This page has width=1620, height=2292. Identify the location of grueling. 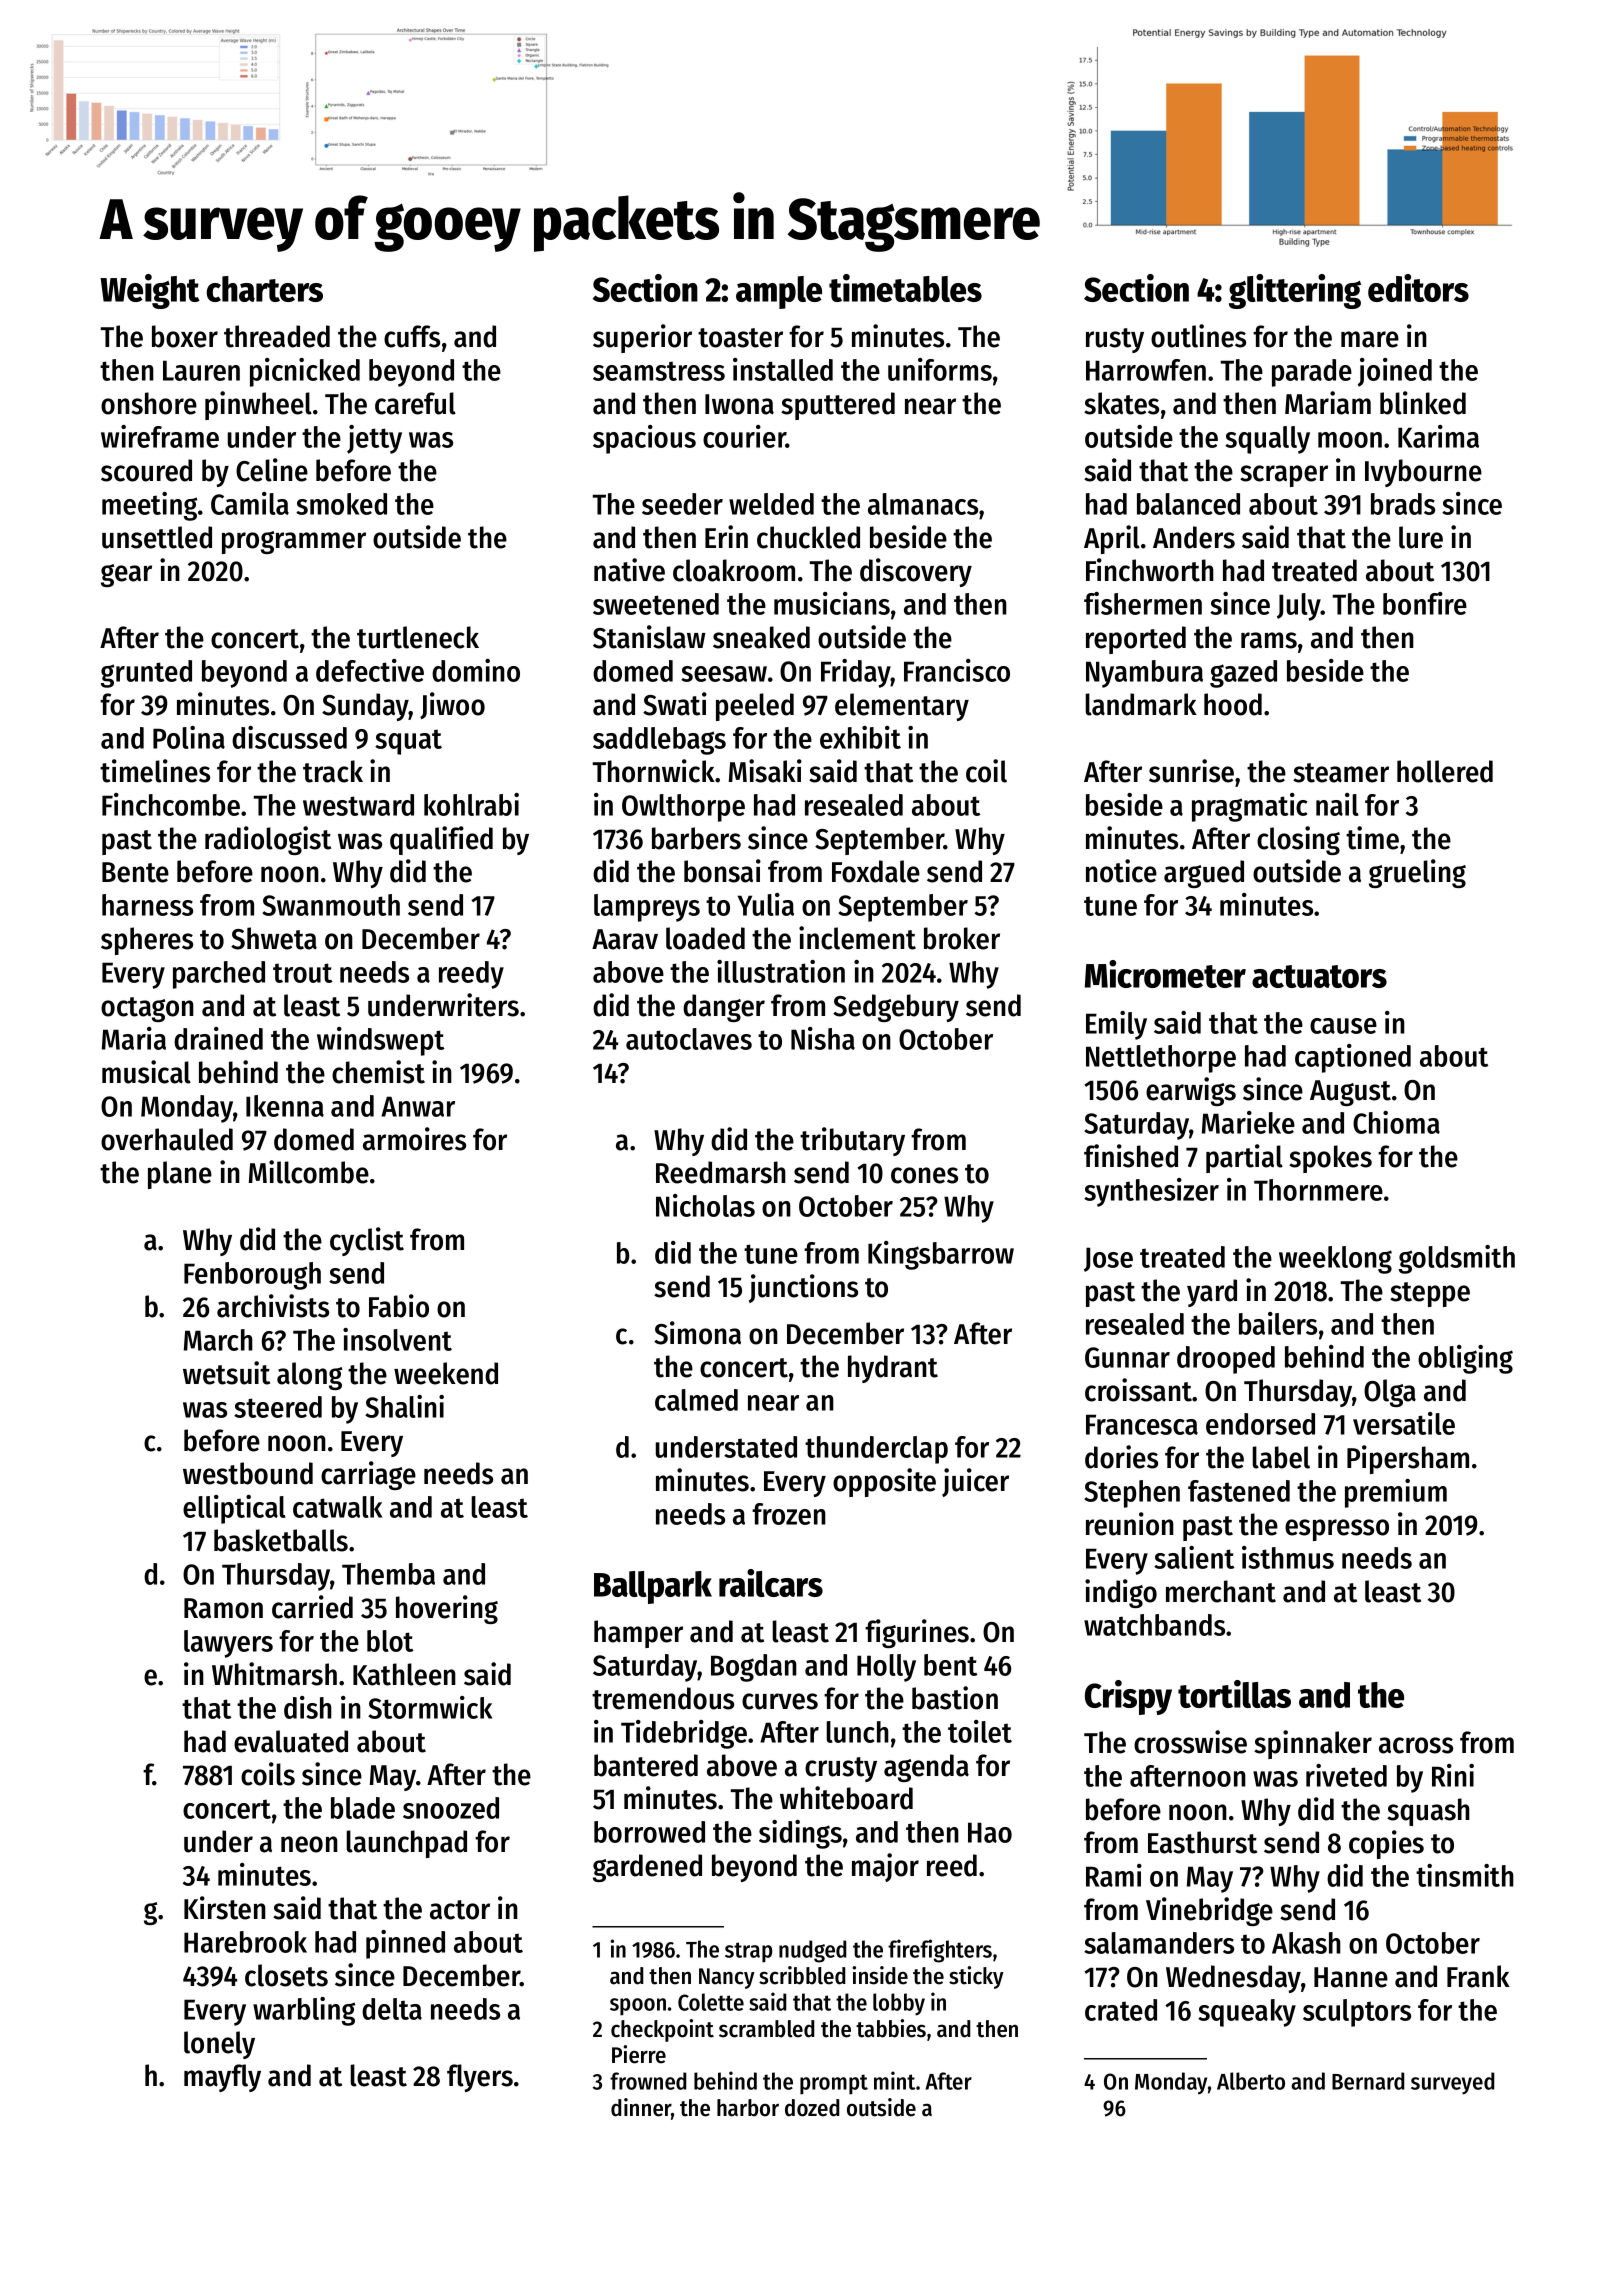
(1417, 873).
